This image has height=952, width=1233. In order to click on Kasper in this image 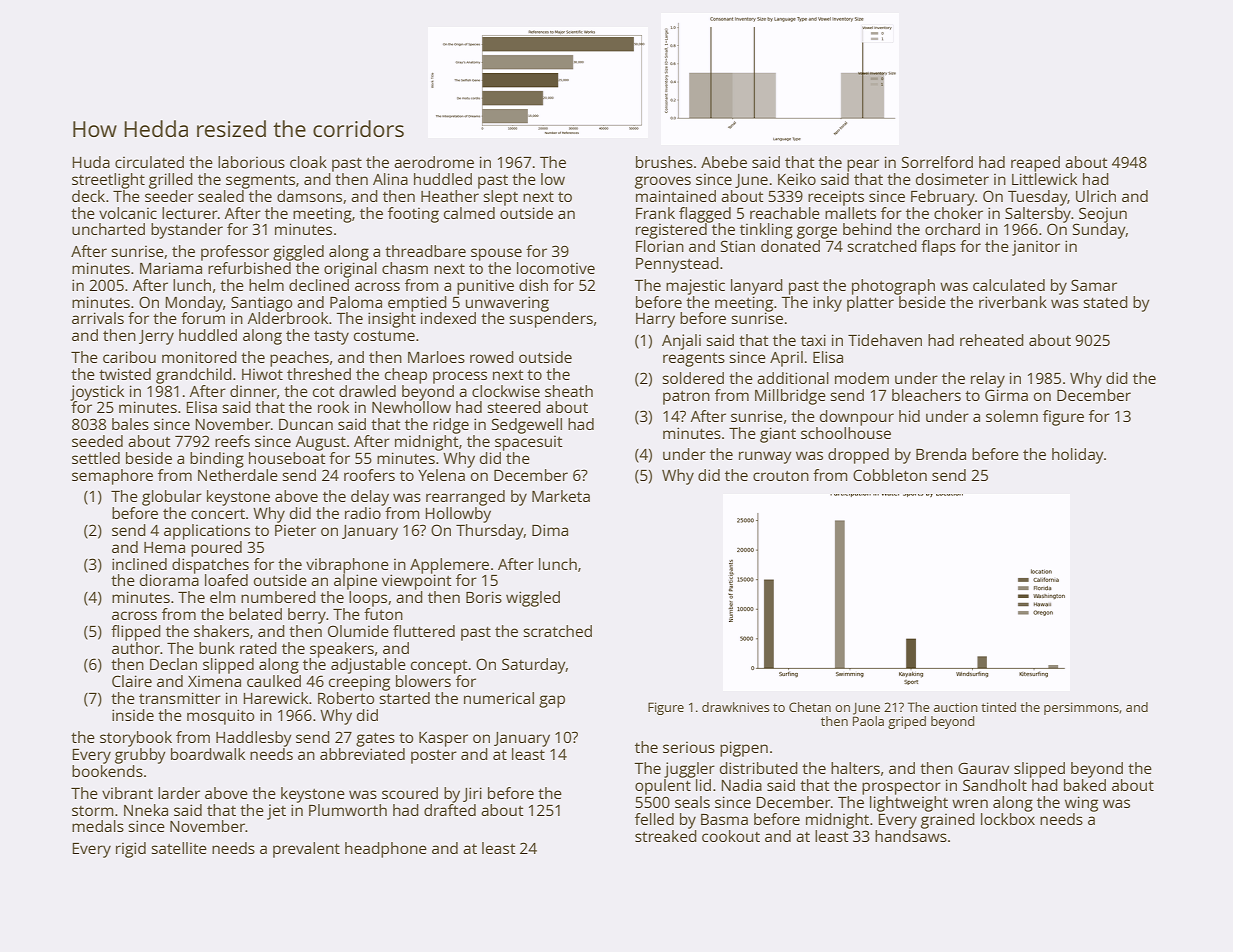, I will do `click(443, 739)`.
